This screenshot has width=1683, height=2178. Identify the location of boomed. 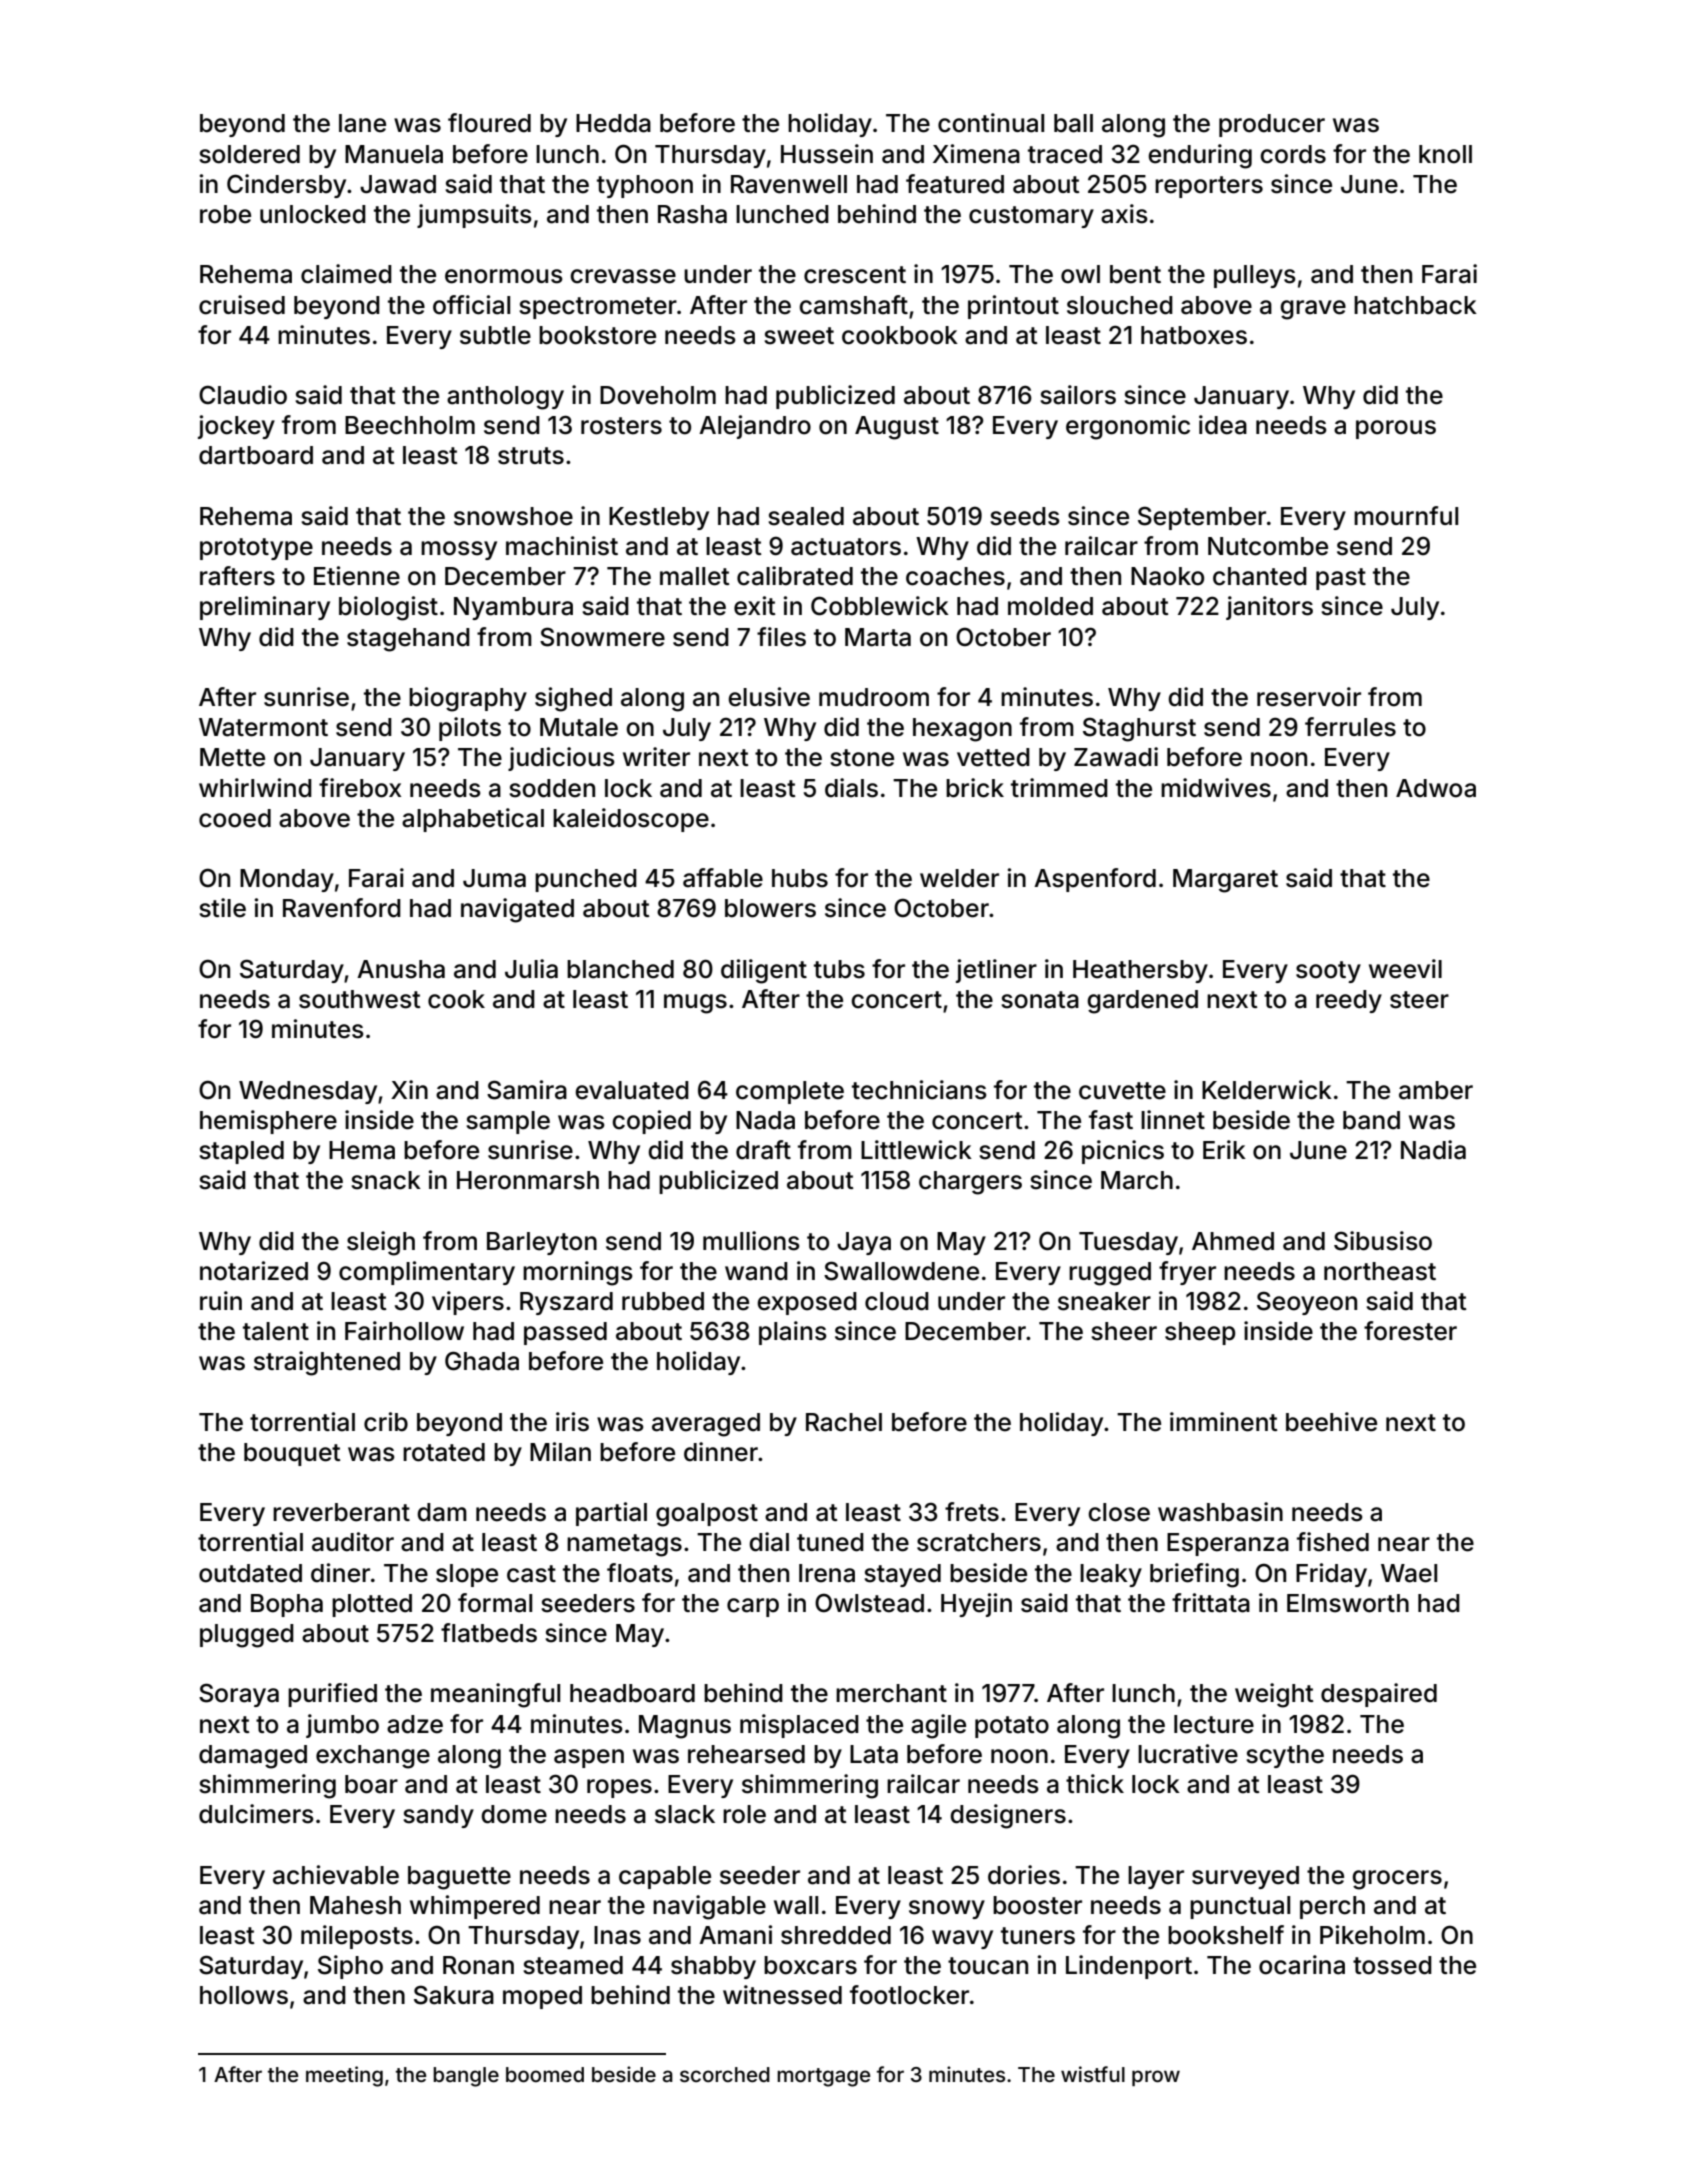
(545, 2074).
